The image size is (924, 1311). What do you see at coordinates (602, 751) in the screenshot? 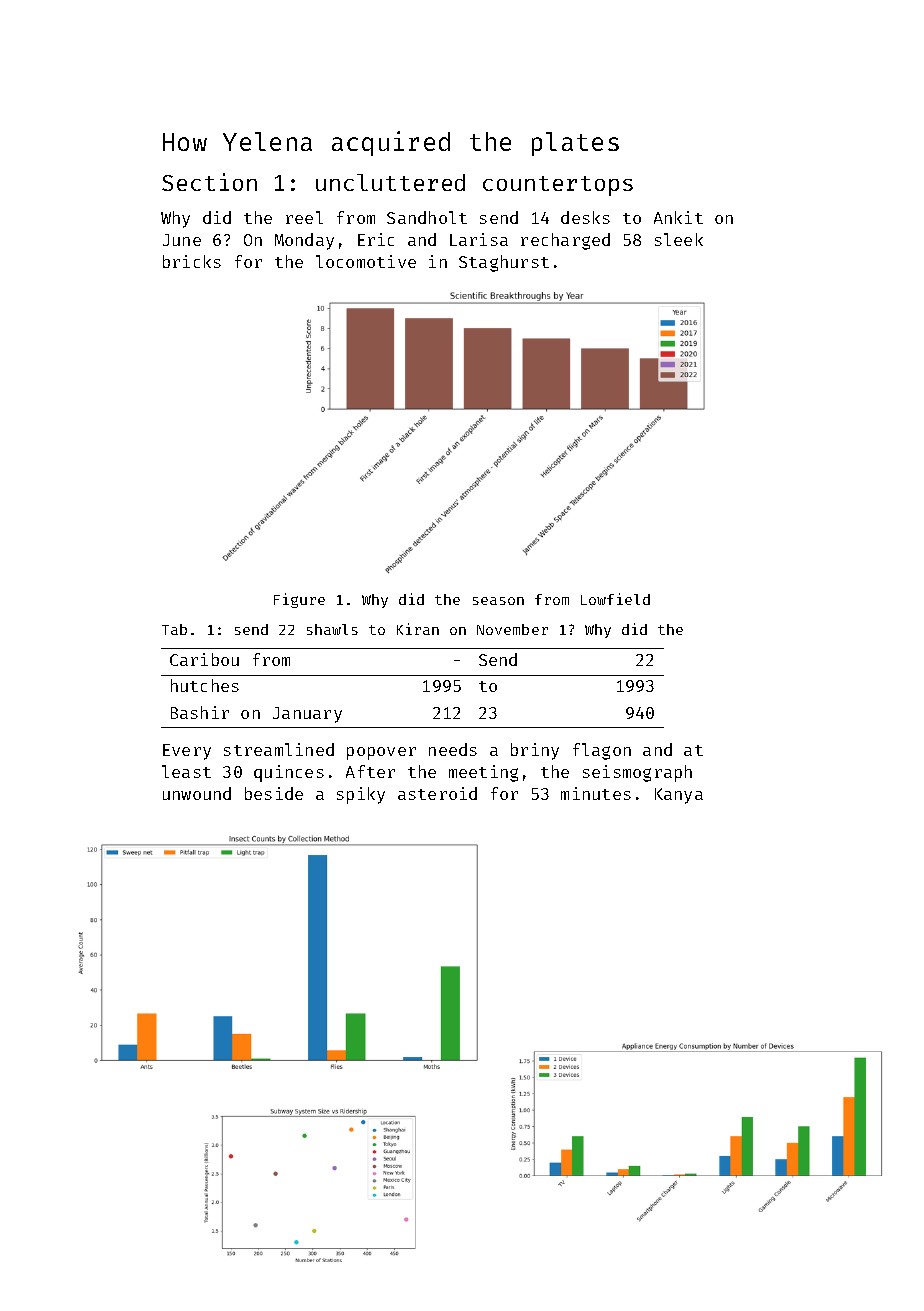
I see `flagon` at bounding box center [602, 751].
